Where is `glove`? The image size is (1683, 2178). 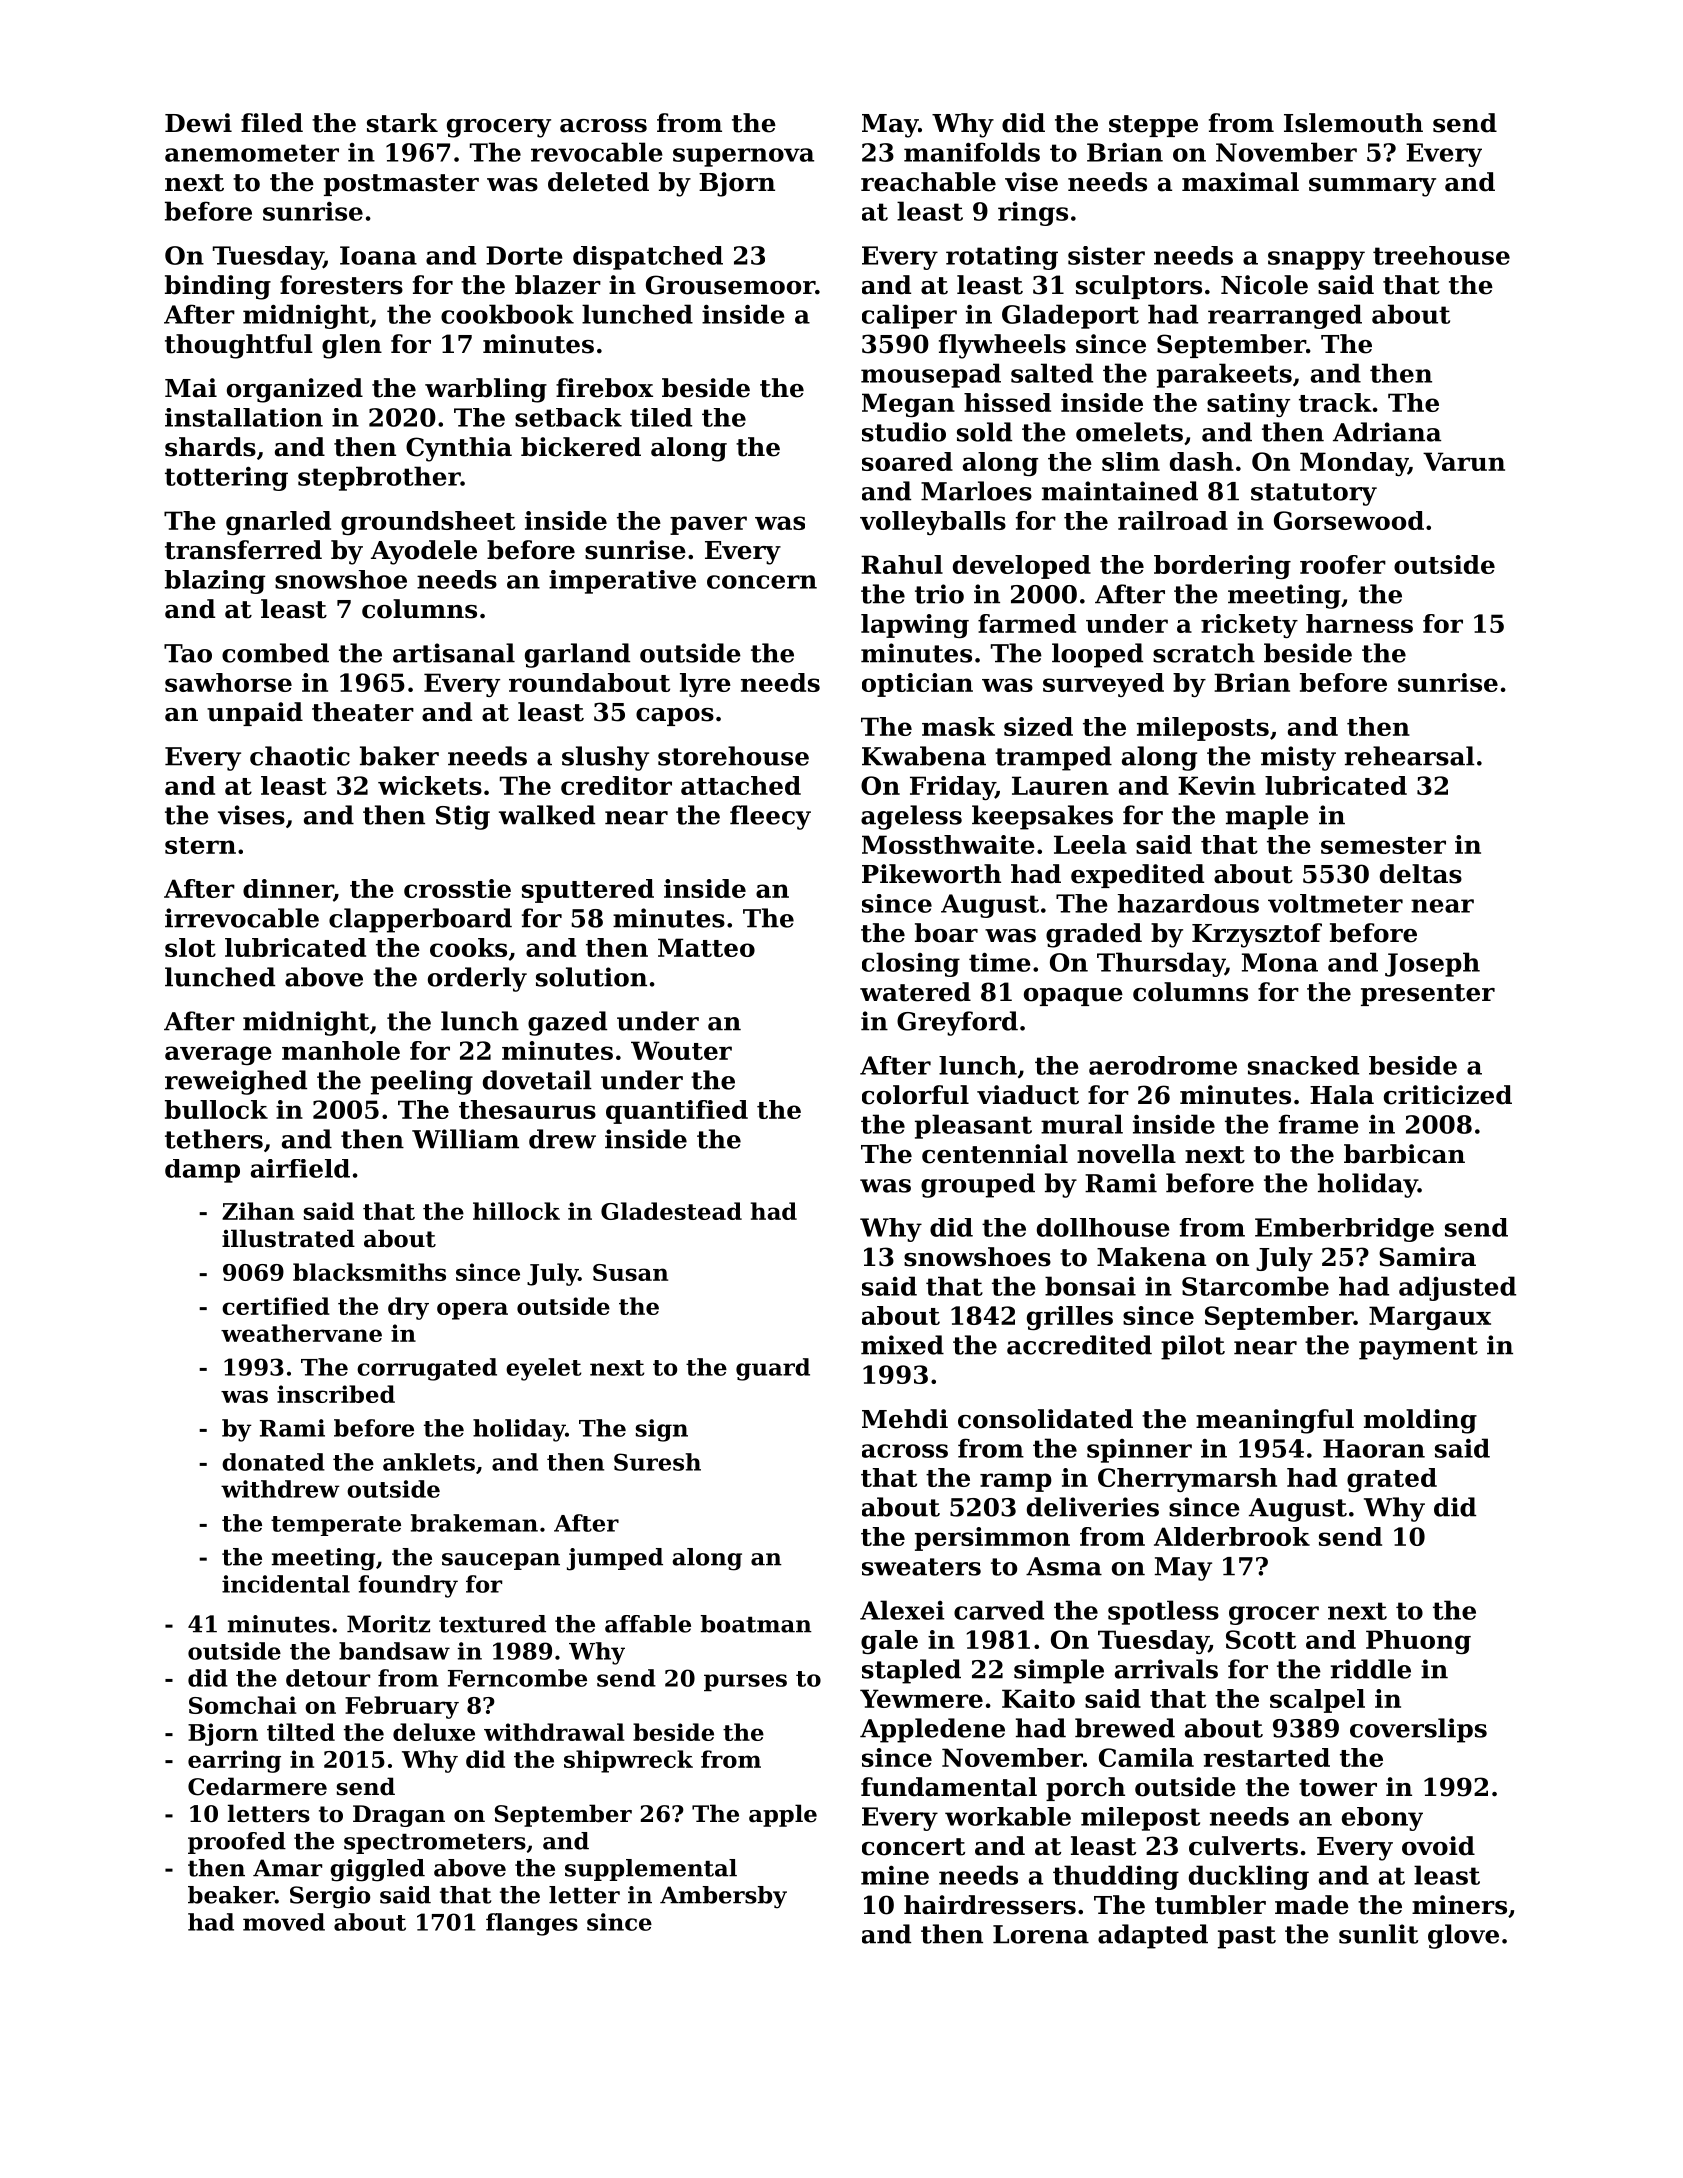 glove is located at coordinates (1463, 1936).
